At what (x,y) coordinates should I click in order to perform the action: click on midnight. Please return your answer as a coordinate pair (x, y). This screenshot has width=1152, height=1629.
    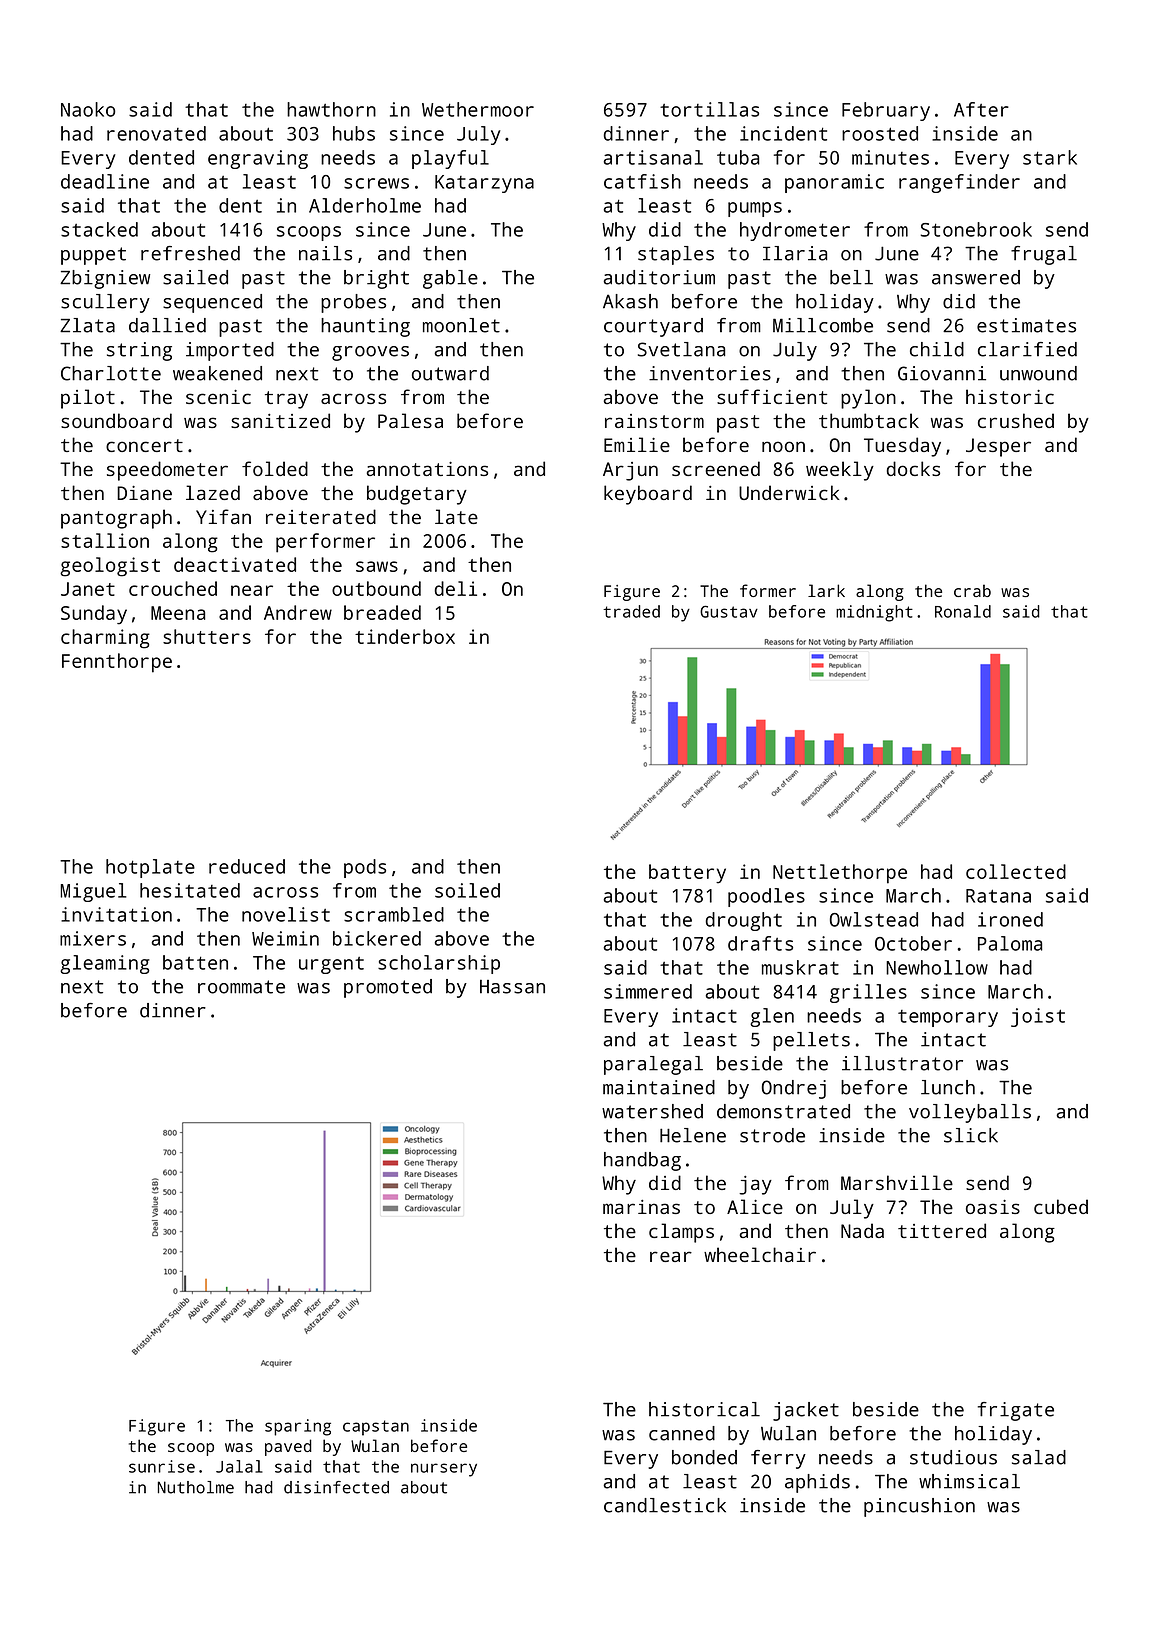
    Looking at the image, I should click on (874, 613).
